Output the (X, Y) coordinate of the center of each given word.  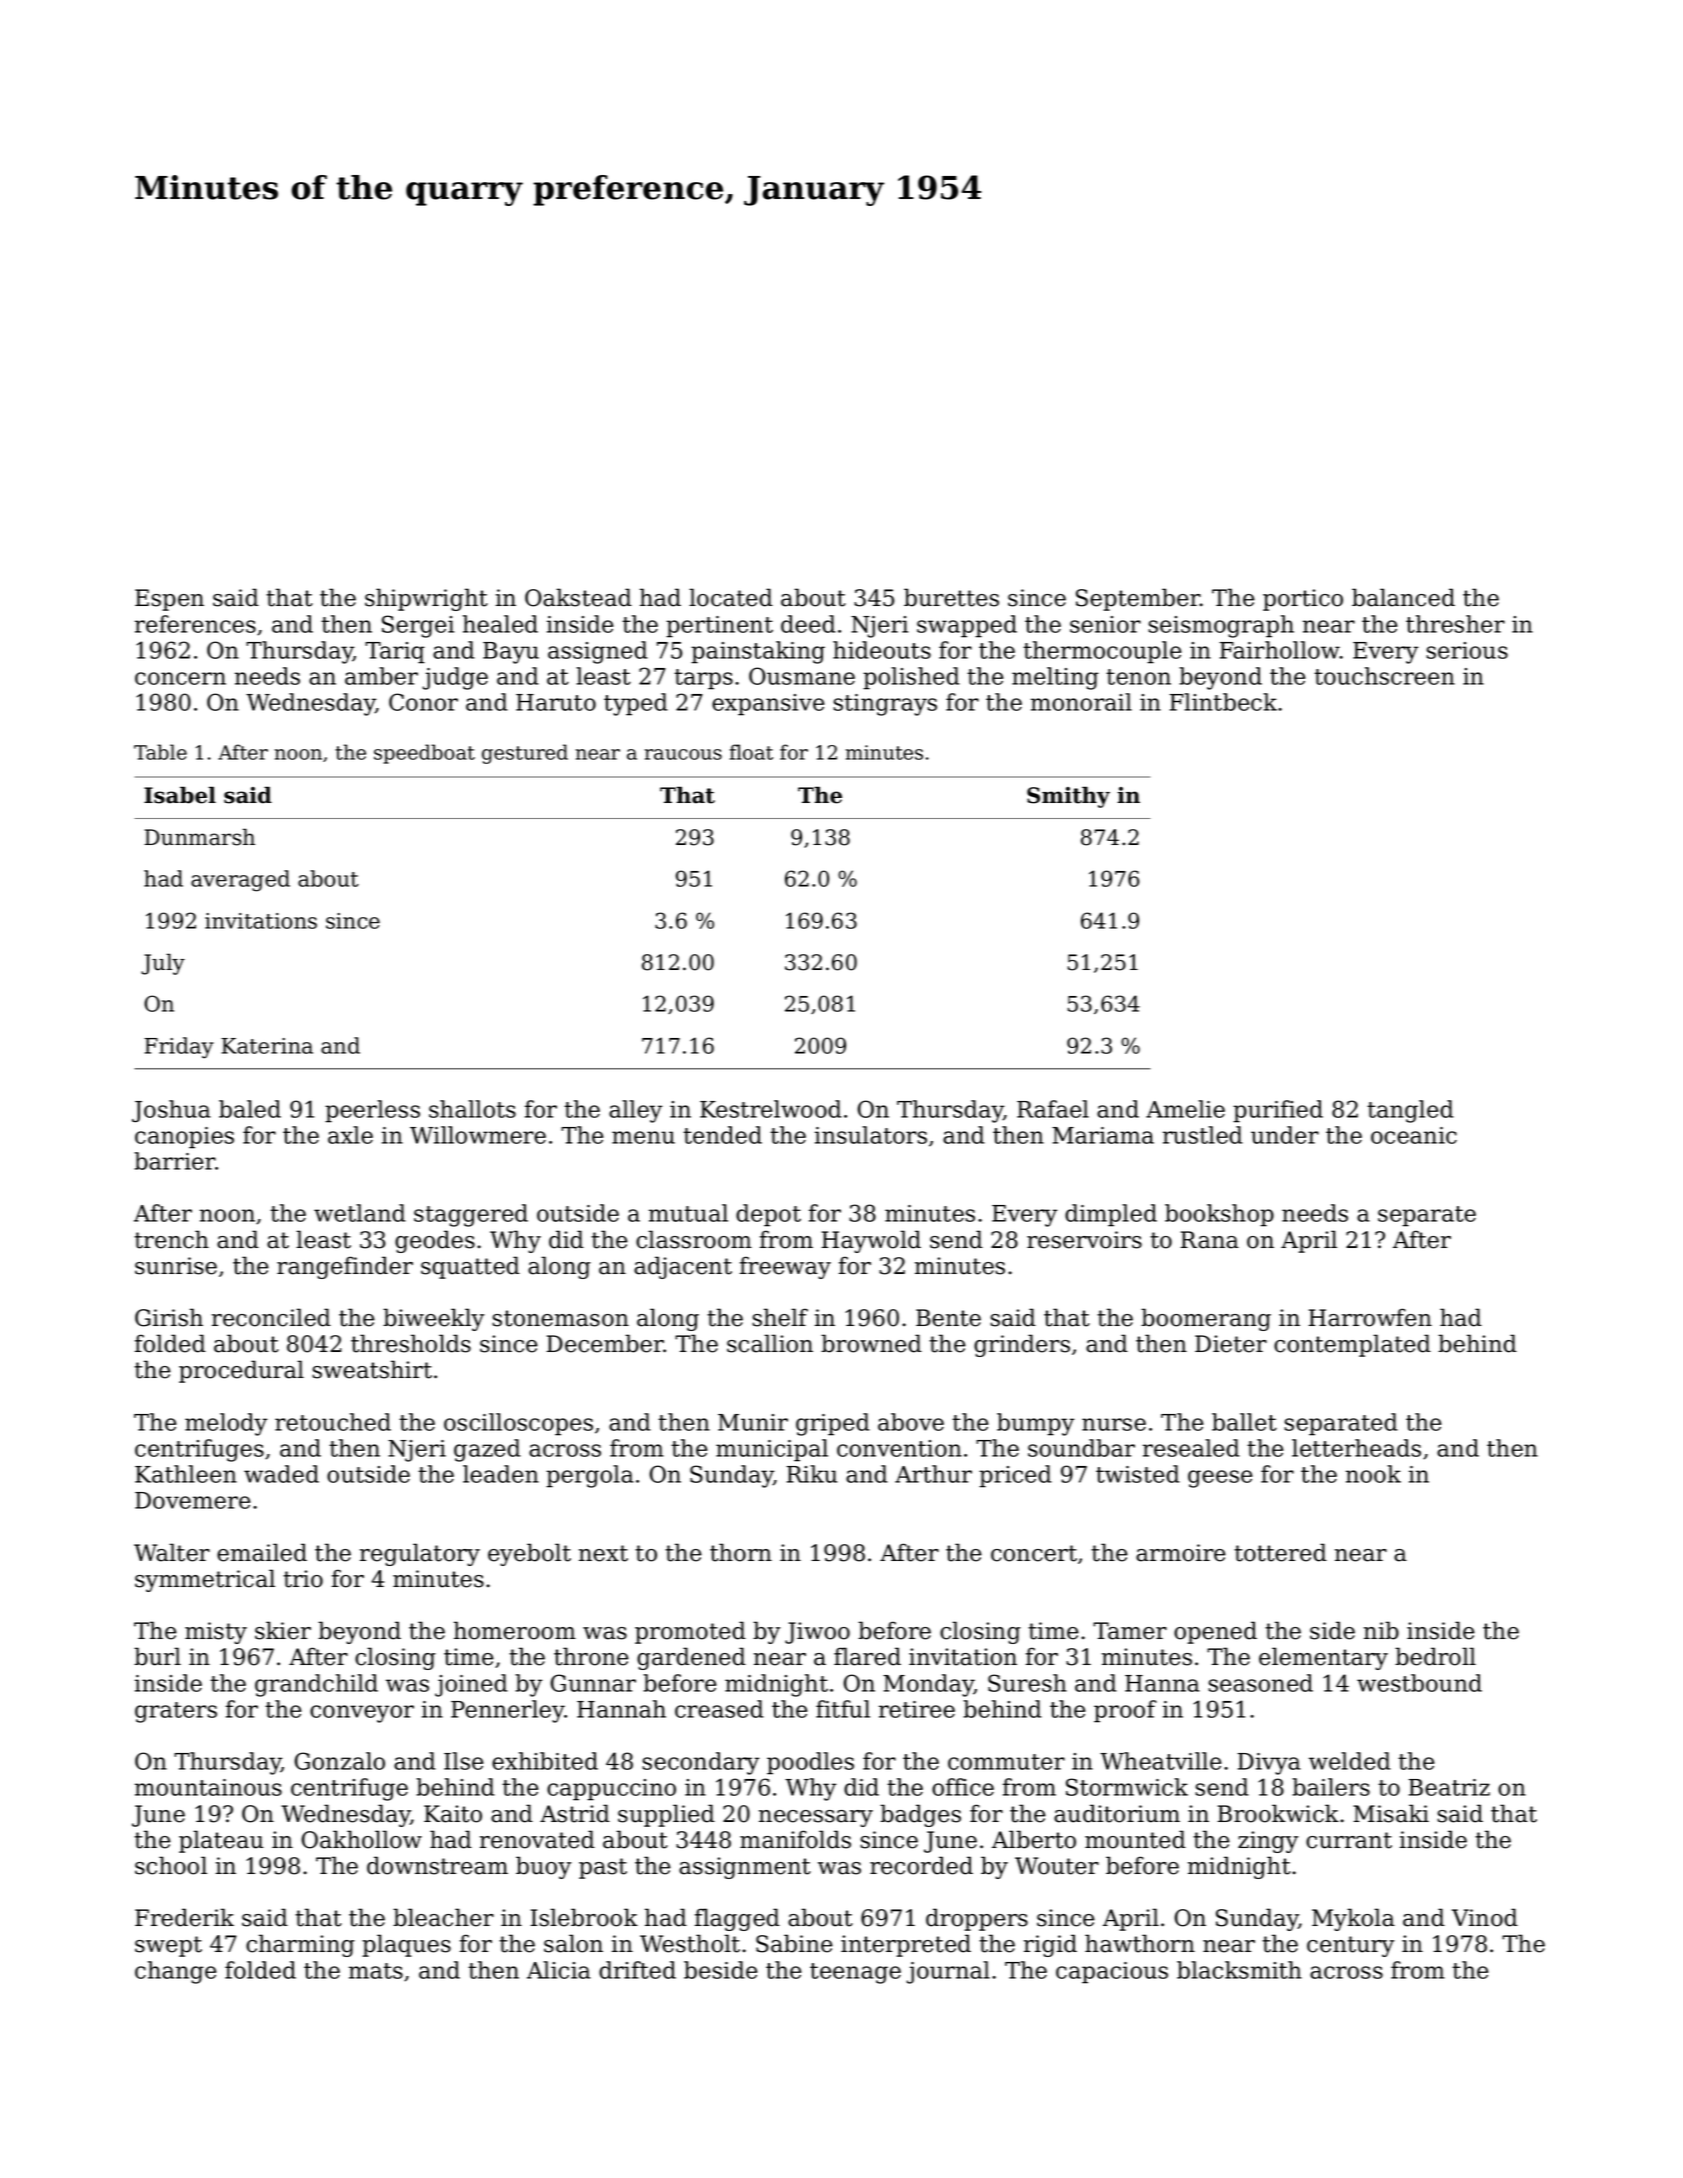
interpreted (906, 1945)
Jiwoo (817, 1633)
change (175, 1972)
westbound (1419, 1683)
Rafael (1053, 1109)
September (1138, 599)
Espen (169, 600)
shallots (472, 1109)
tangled (1410, 1111)
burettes (951, 597)
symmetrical (205, 1580)
